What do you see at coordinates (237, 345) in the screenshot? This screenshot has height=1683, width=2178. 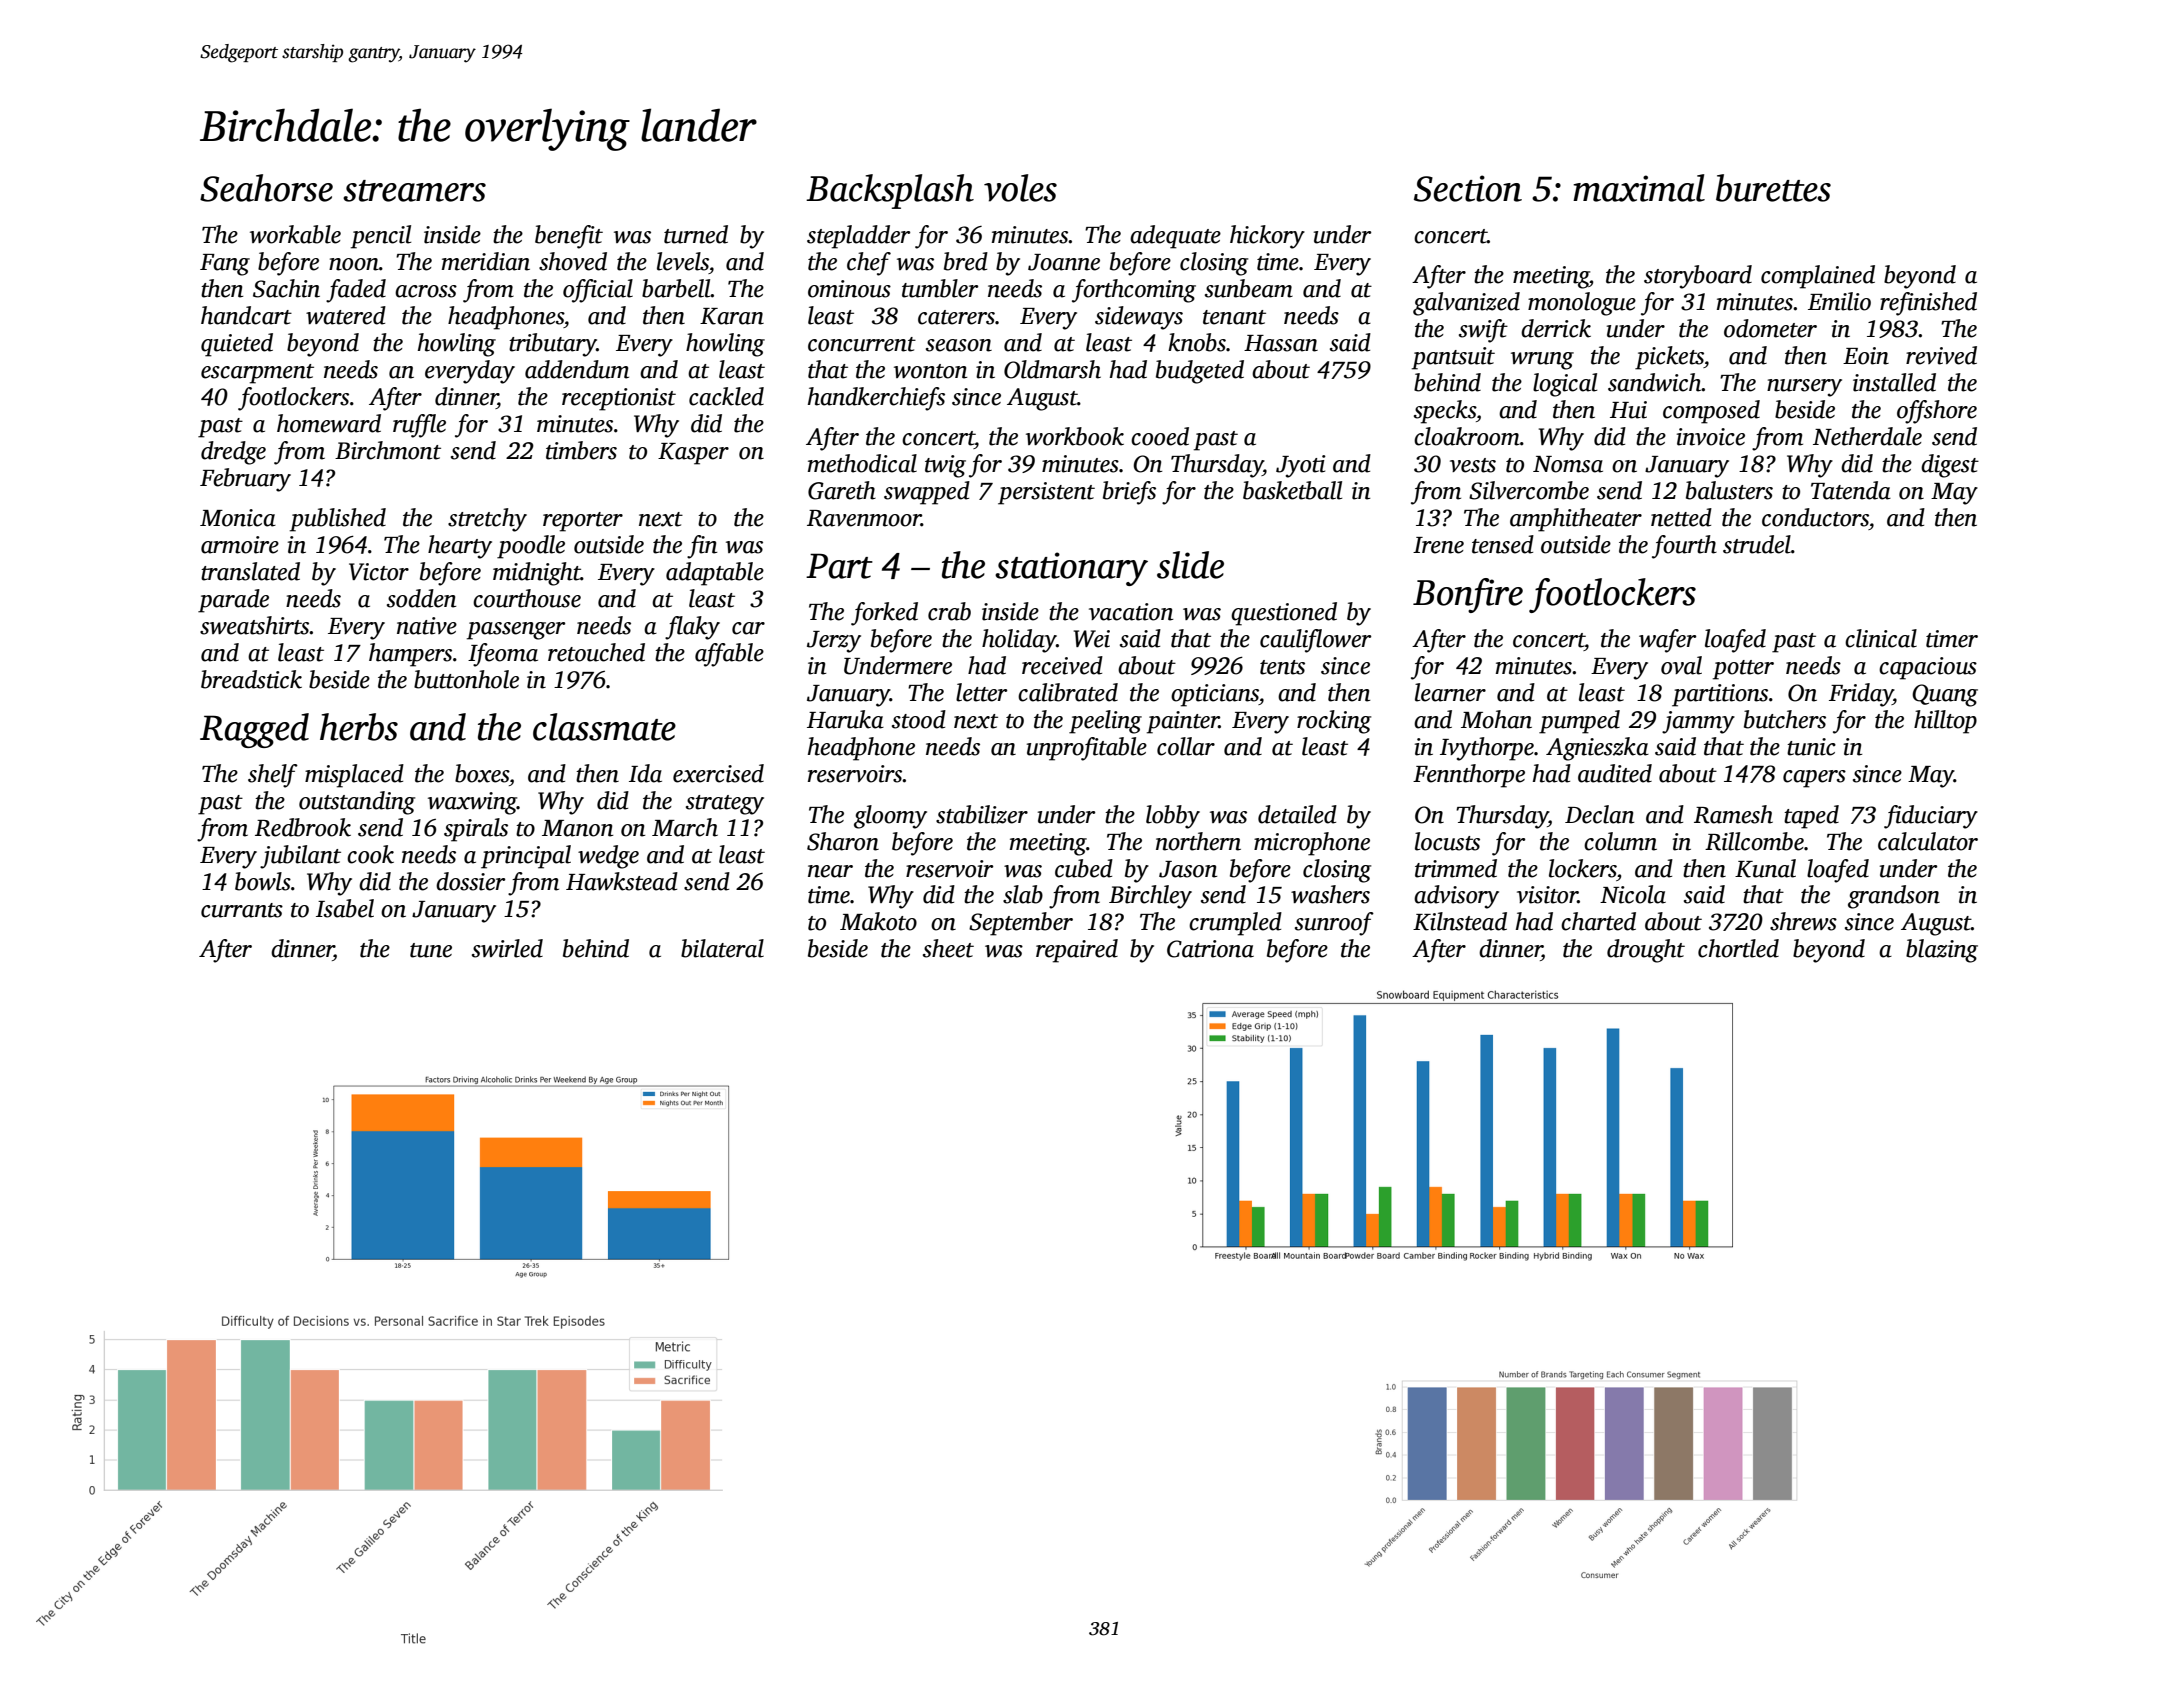 I see `quieted` at bounding box center [237, 345].
